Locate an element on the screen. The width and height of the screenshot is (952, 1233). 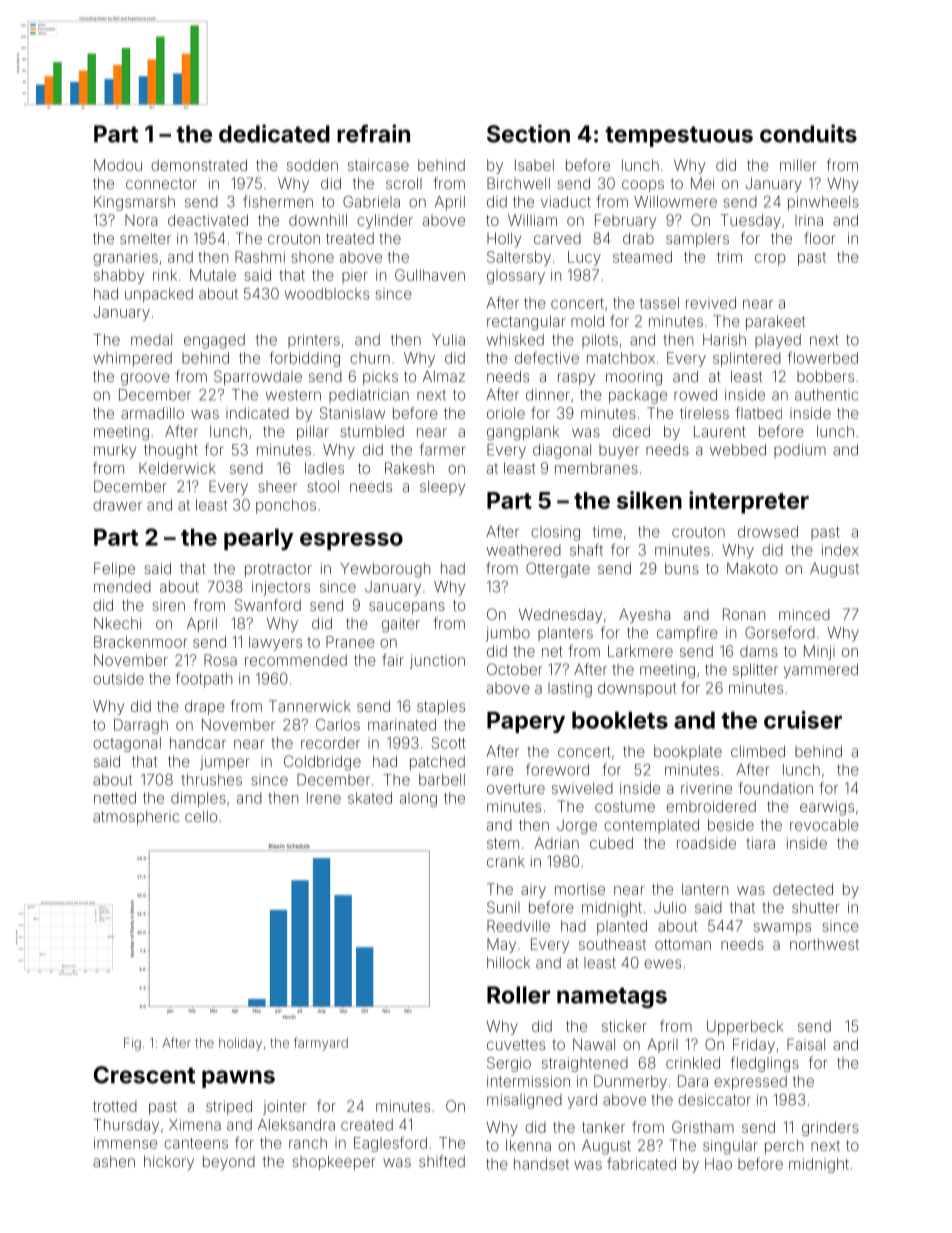
splitter is located at coordinates (755, 671).
